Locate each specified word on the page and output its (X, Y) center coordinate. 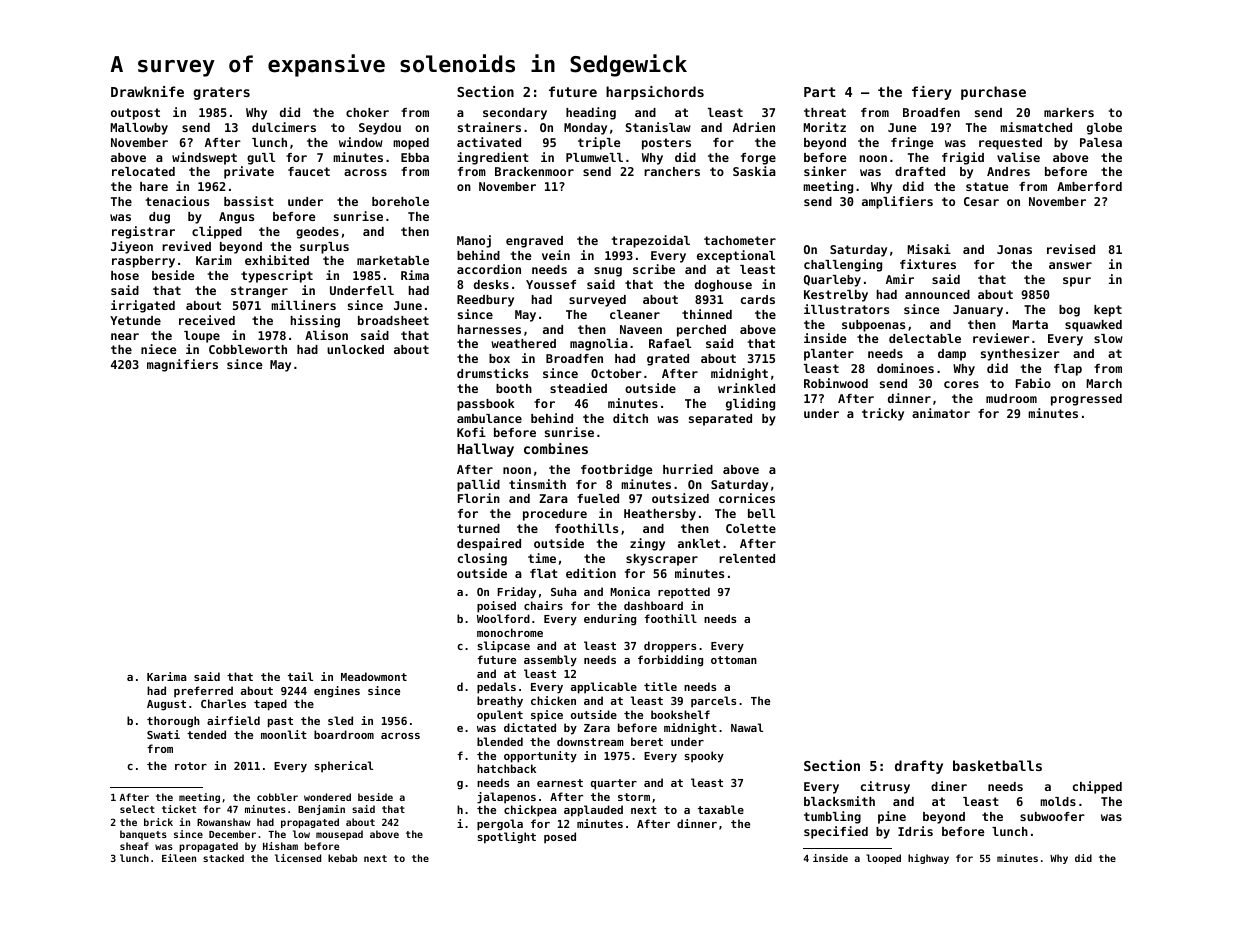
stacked (223, 858)
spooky (704, 757)
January (978, 311)
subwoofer (1052, 816)
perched (701, 331)
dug (159, 218)
